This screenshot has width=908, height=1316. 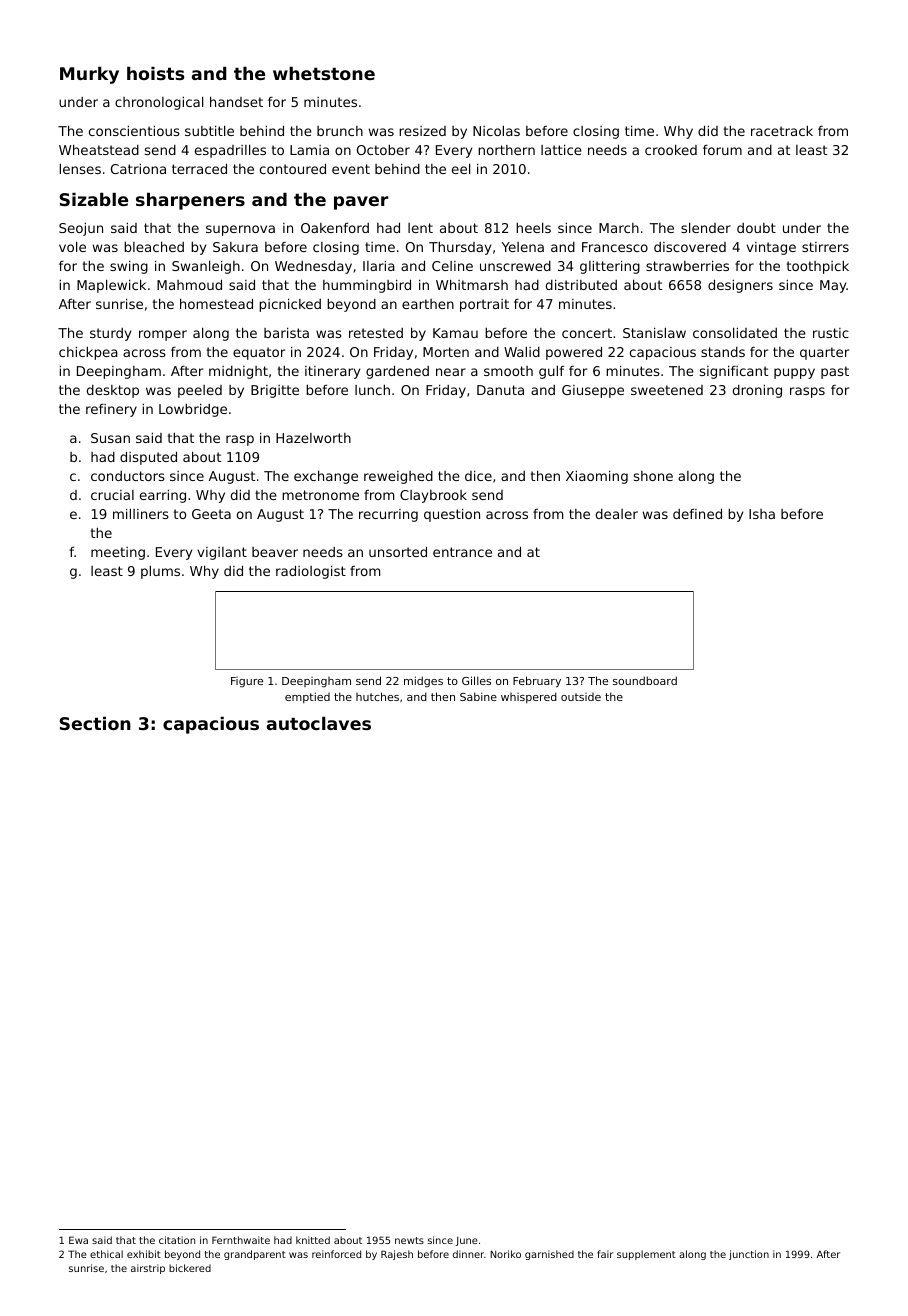 What do you see at coordinates (496, 131) in the screenshot?
I see `Nicolas` at bounding box center [496, 131].
